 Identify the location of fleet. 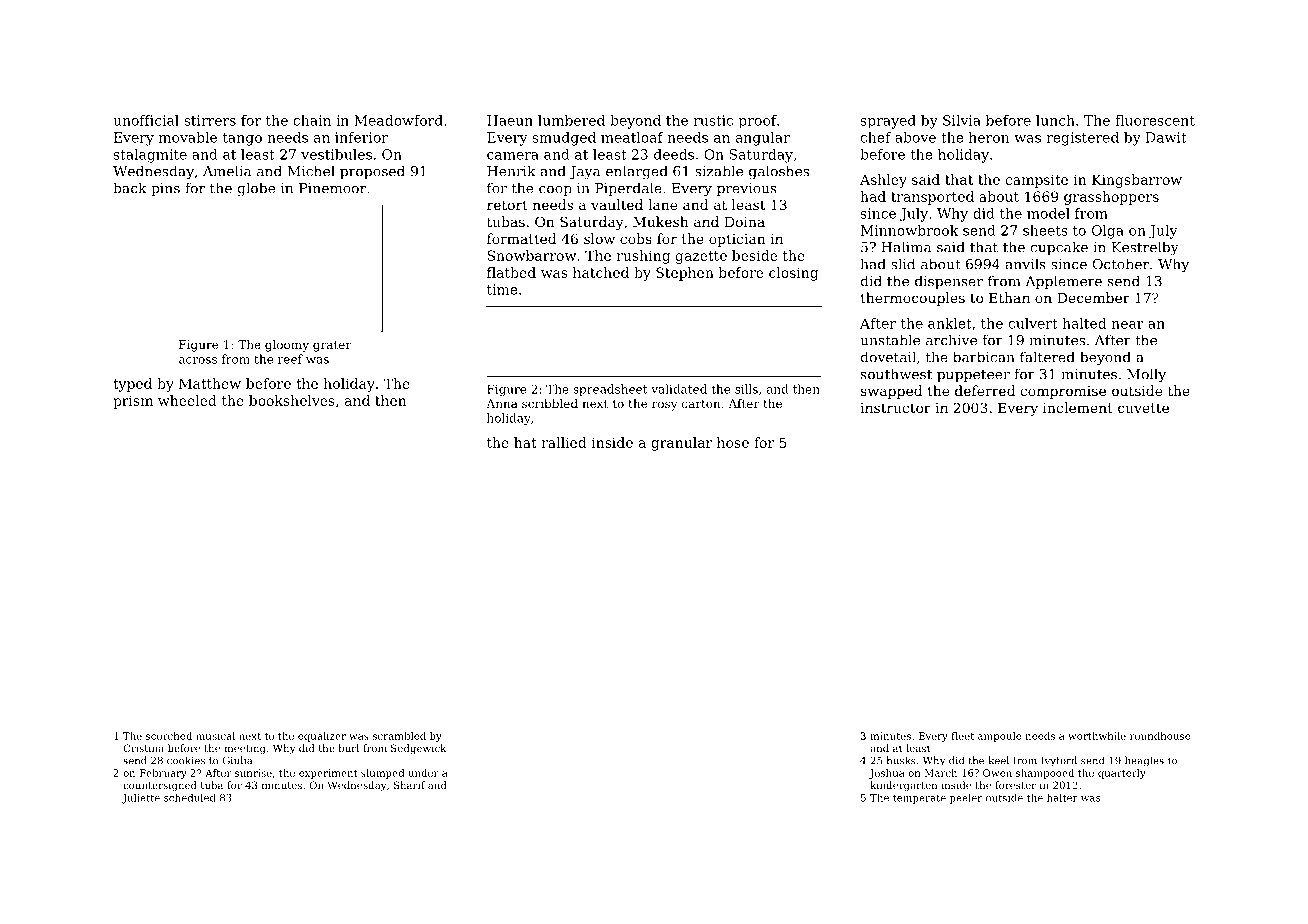
(962, 736).
